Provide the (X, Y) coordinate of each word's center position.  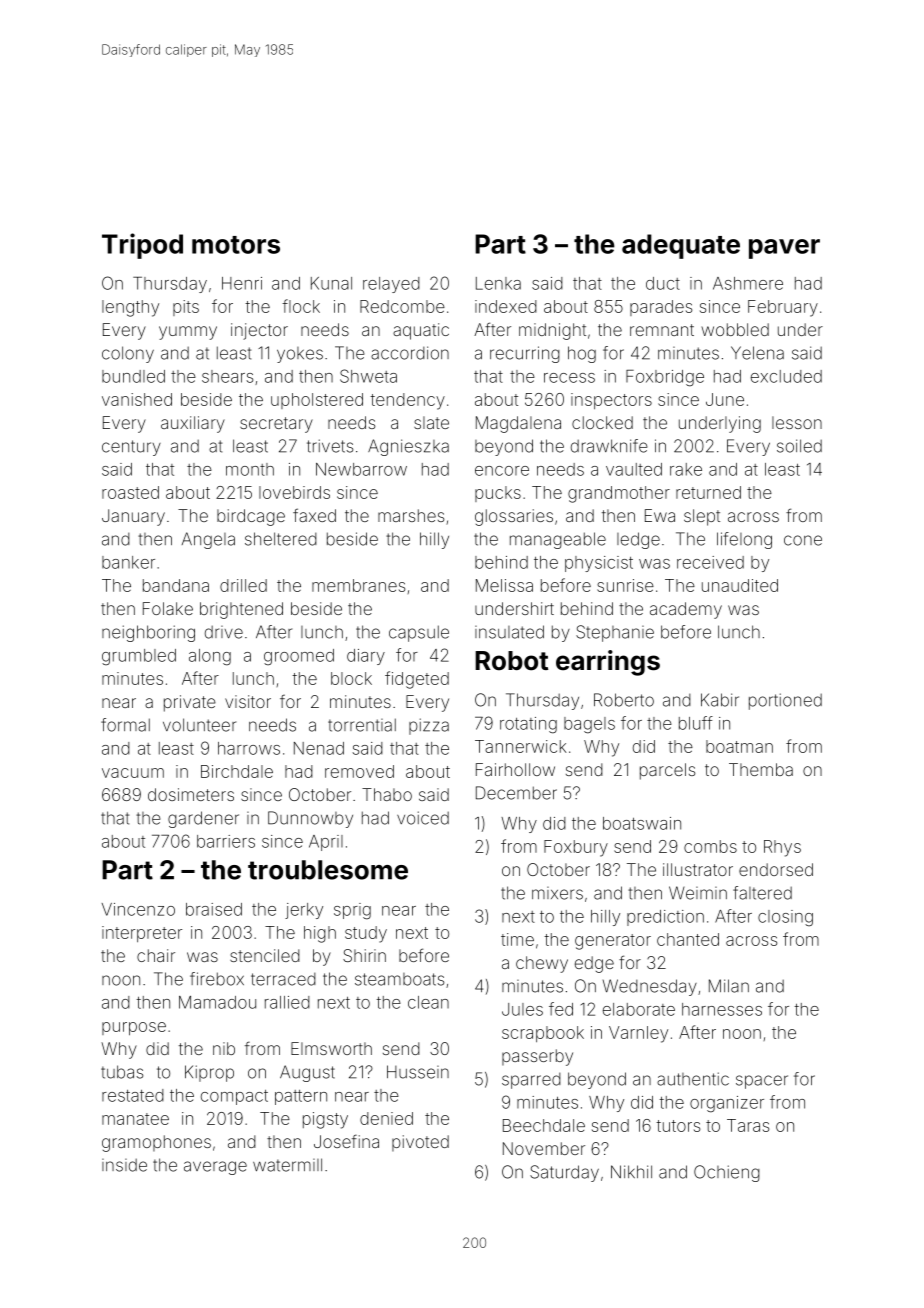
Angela (208, 540)
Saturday (564, 1173)
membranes (358, 585)
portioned (785, 701)
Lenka (498, 283)
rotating (528, 725)
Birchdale (237, 771)
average (215, 1168)
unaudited (740, 585)
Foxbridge (665, 378)
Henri (242, 283)
